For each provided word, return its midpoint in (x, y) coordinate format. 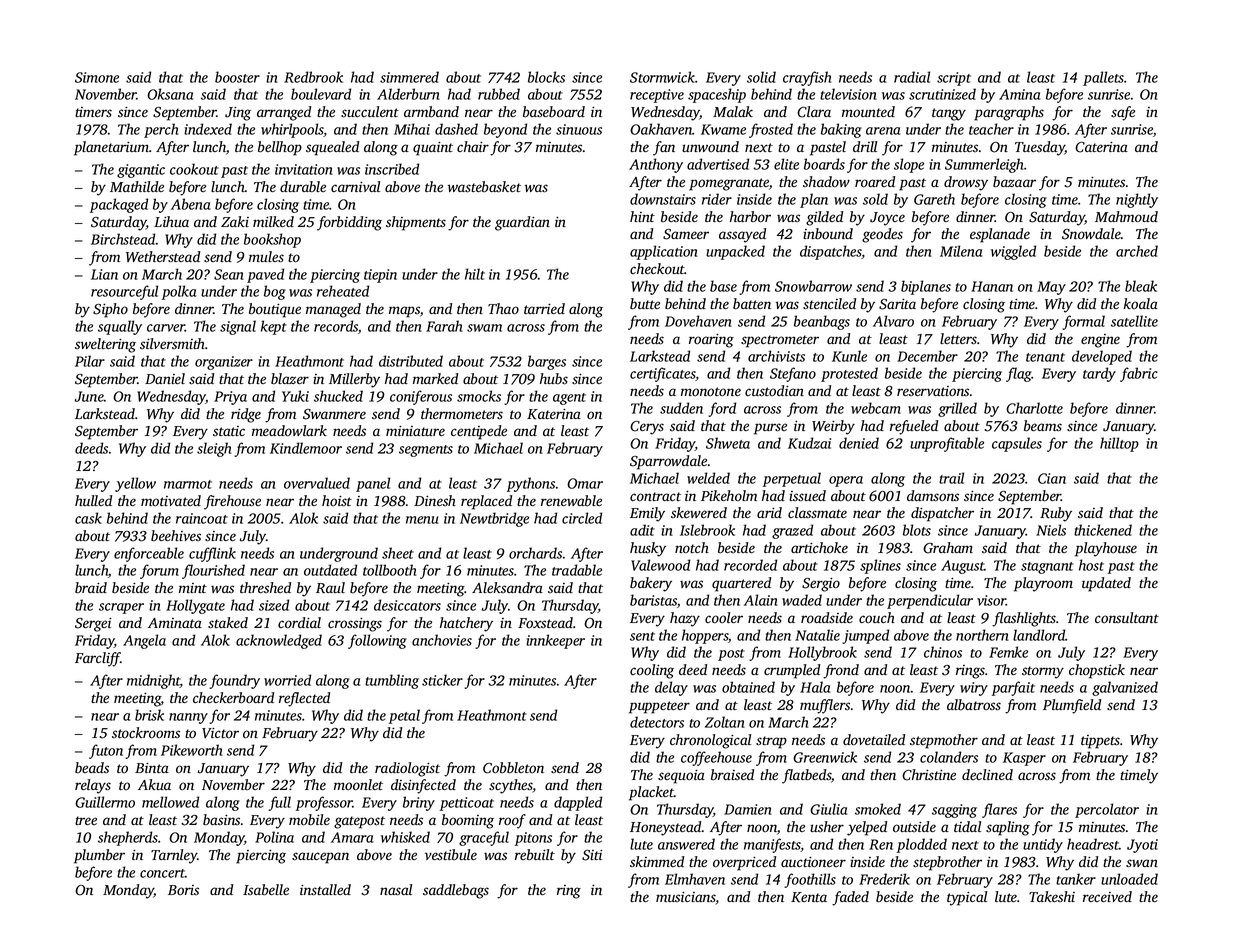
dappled (578, 803)
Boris (183, 890)
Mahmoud (1126, 217)
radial (912, 77)
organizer (224, 363)
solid (761, 77)
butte (645, 304)
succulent (370, 112)
